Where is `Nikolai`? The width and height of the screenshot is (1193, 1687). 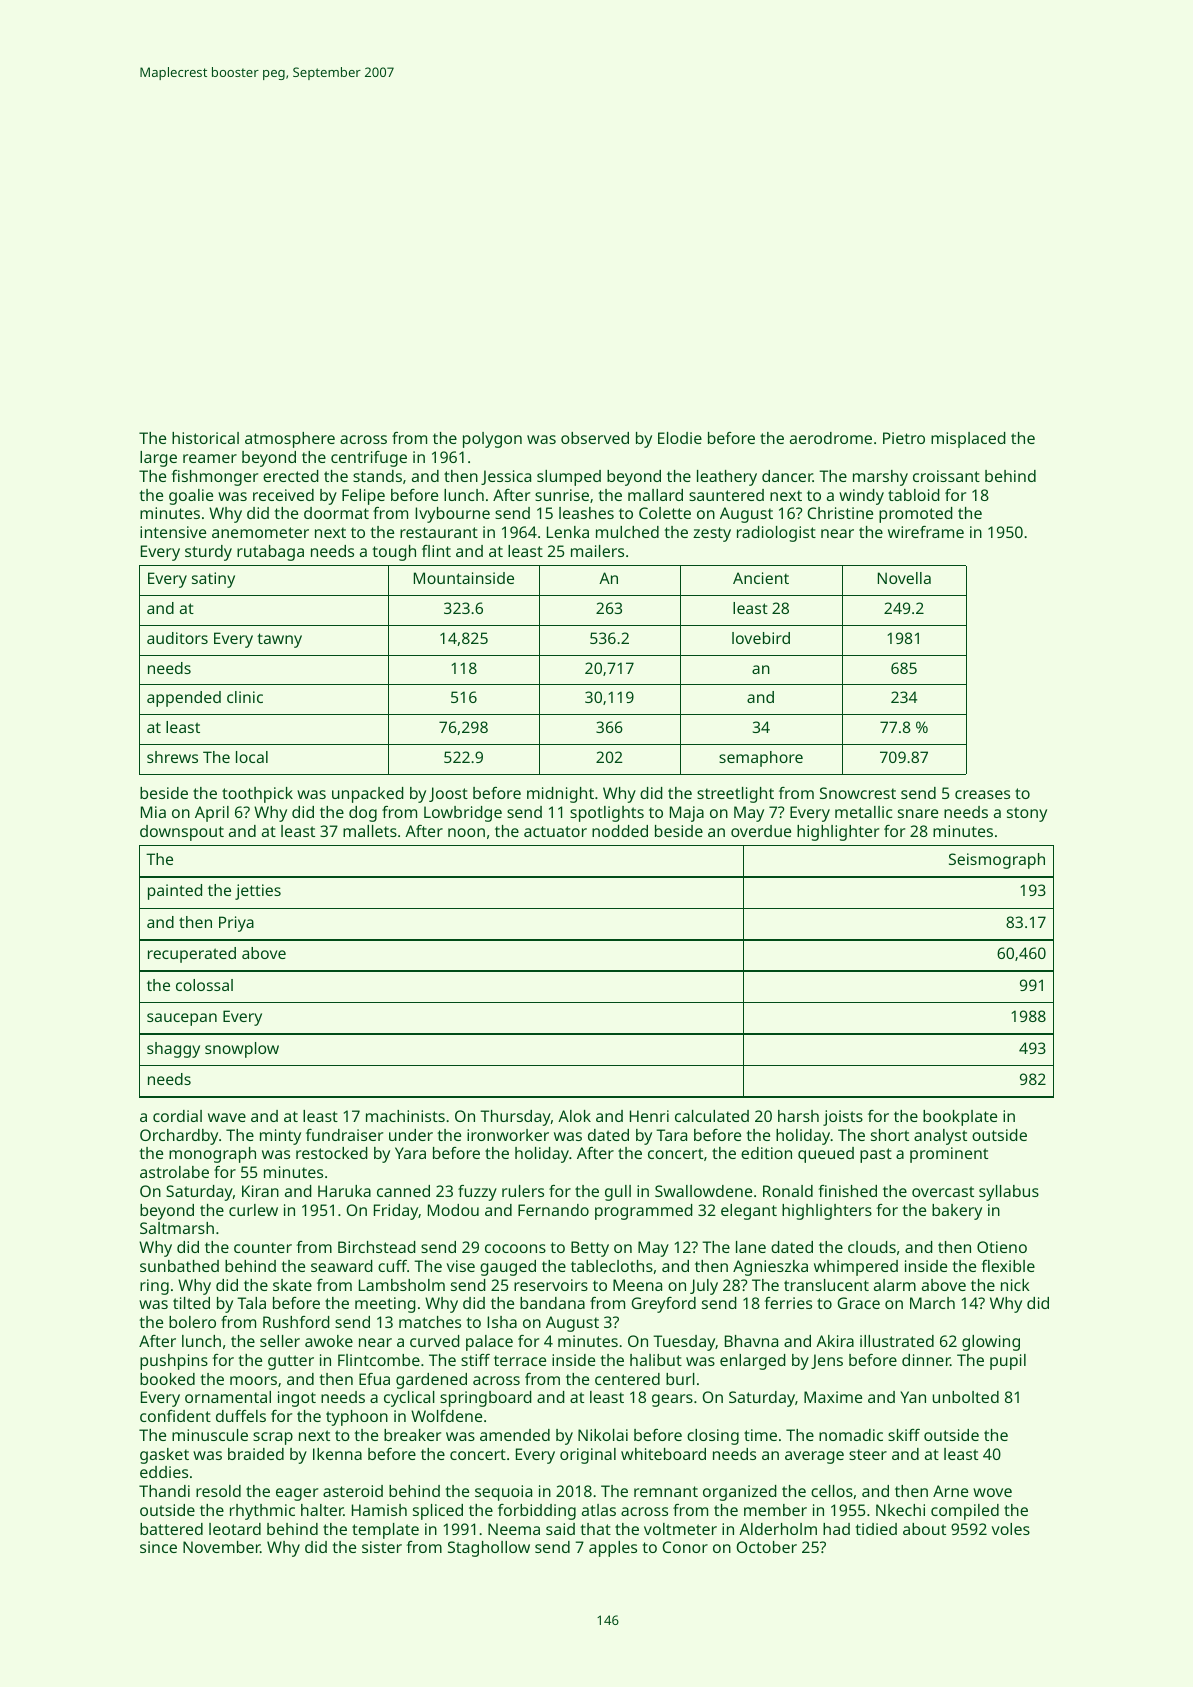
Nikolai is located at coordinates (603, 1435).
